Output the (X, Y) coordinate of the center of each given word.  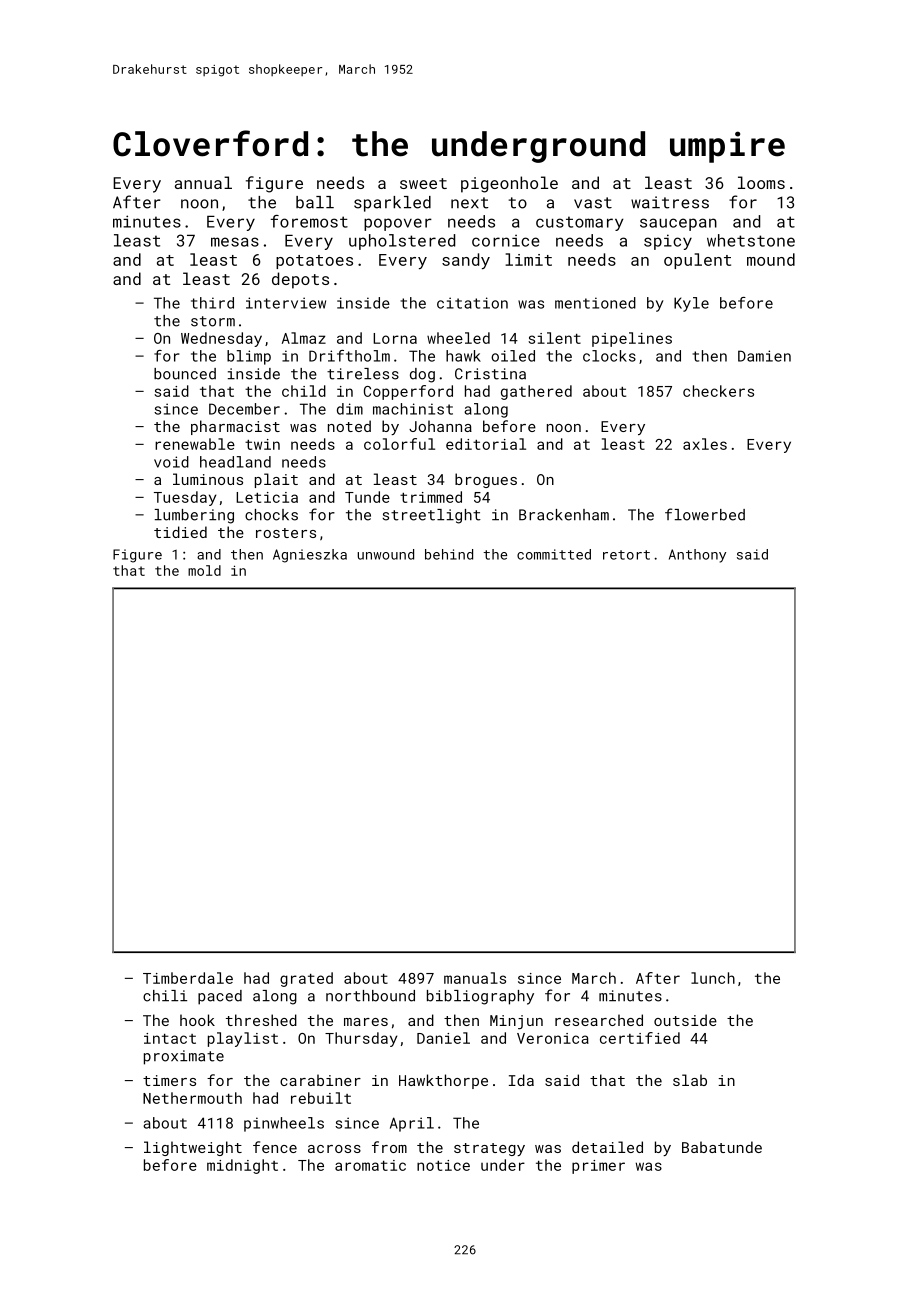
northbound (370, 996)
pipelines (632, 339)
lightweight (193, 1148)
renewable (195, 444)
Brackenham (564, 515)
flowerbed (705, 514)
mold (204, 570)
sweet (423, 183)
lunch (713, 978)
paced (220, 997)
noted (349, 426)
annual (203, 182)
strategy (489, 1149)
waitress (670, 202)
